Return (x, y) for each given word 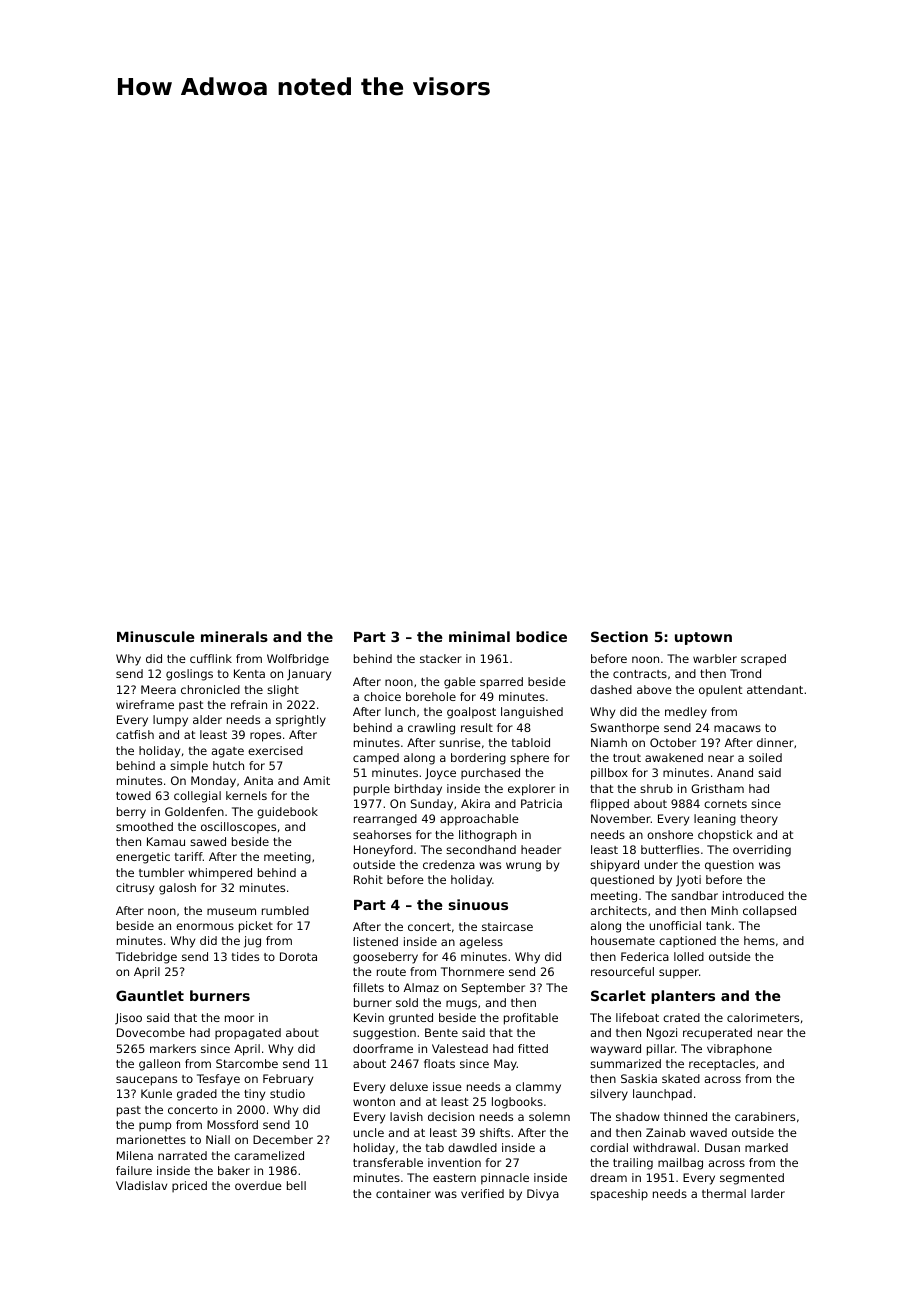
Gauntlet (150, 995)
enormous (205, 926)
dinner (775, 742)
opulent (721, 691)
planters (683, 997)
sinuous (478, 904)
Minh (724, 910)
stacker (441, 658)
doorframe (383, 1048)
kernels (246, 795)
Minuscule (155, 636)
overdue (258, 1185)
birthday (418, 790)
